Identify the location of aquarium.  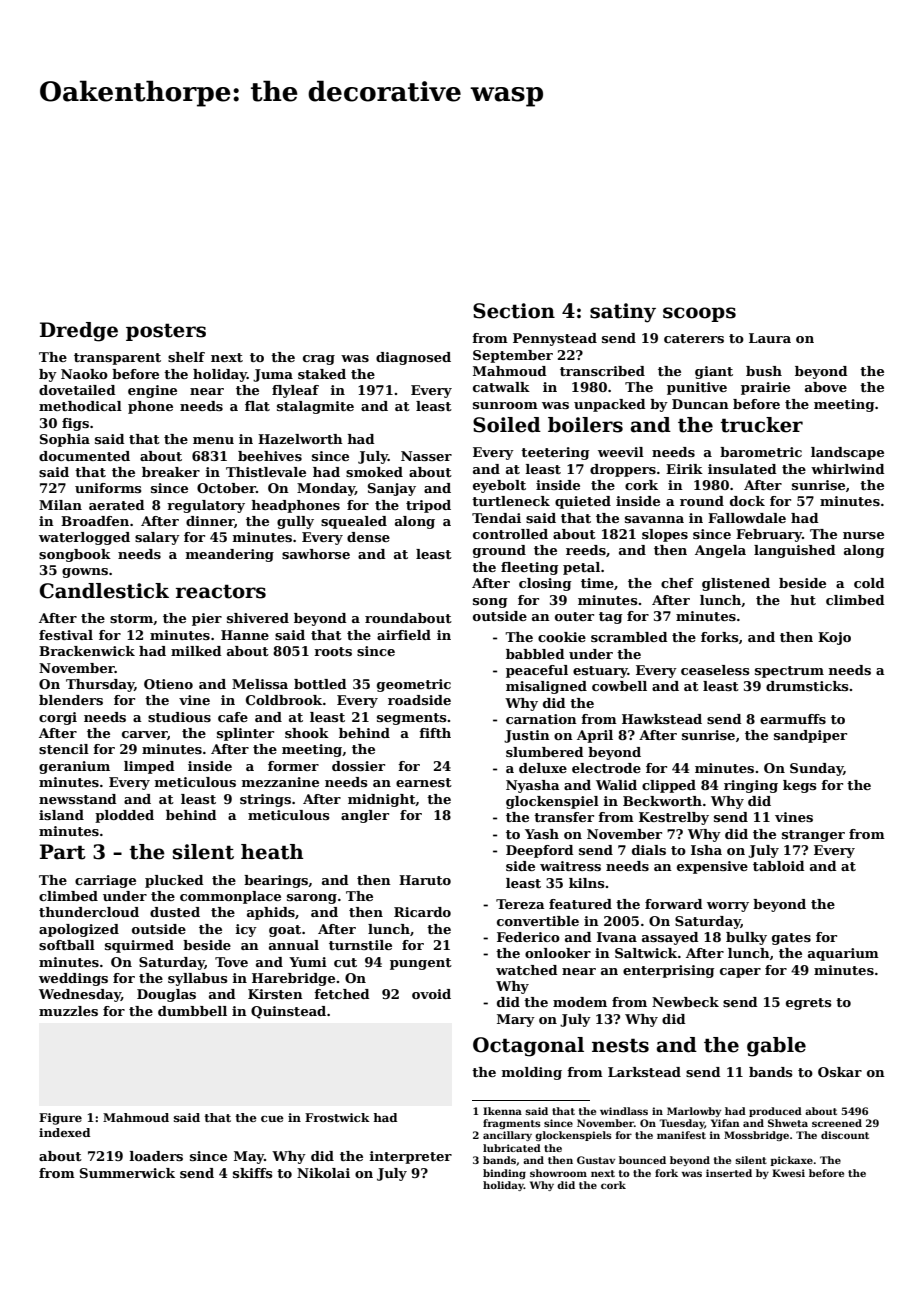
(843, 954).
